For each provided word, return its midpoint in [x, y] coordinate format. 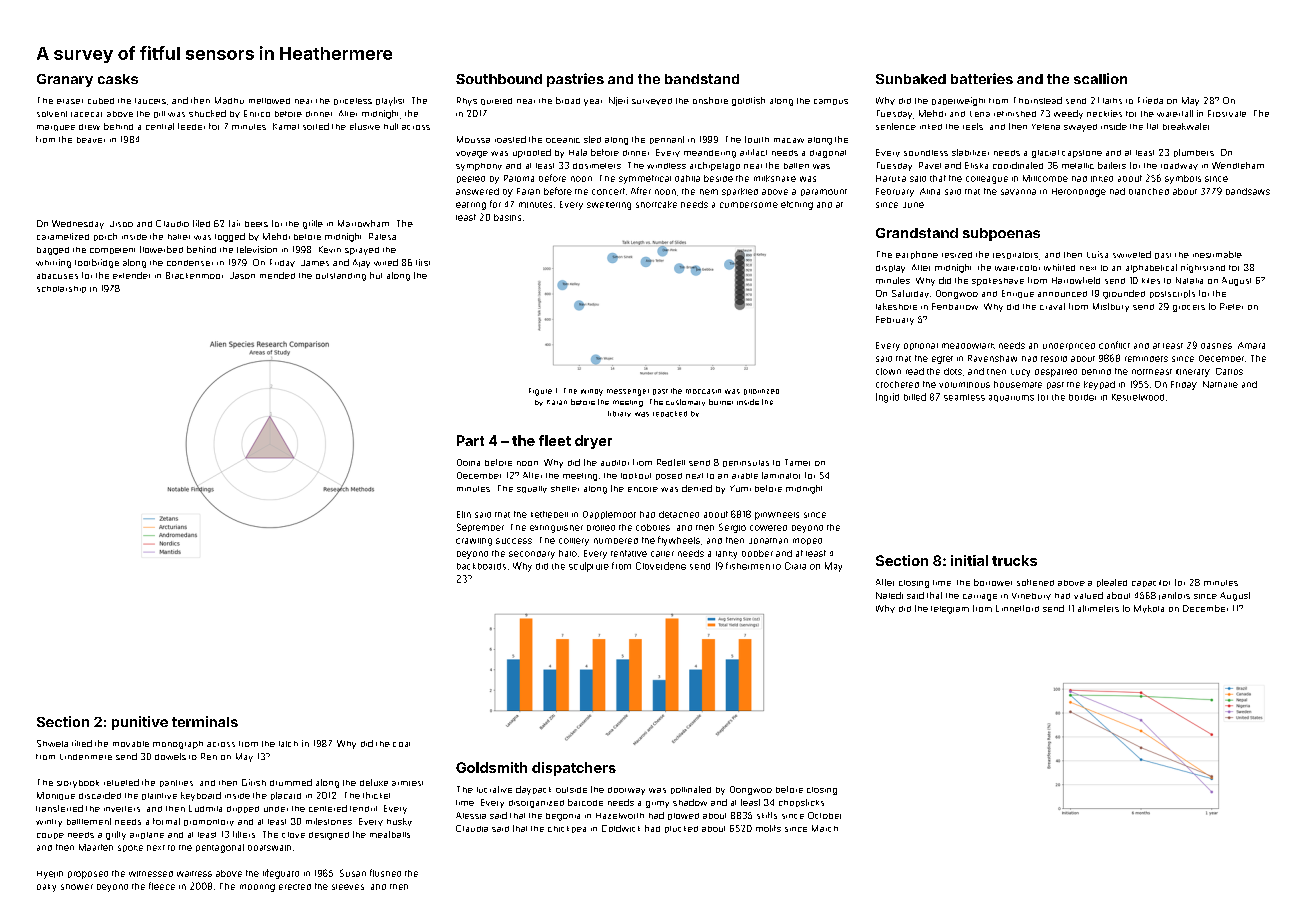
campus [831, 102]
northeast [1152, 372]
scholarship [61, 289]
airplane [147, 835]
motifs [768, 828]
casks [118, 79]
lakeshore [896, 306]
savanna [1018, 192]
